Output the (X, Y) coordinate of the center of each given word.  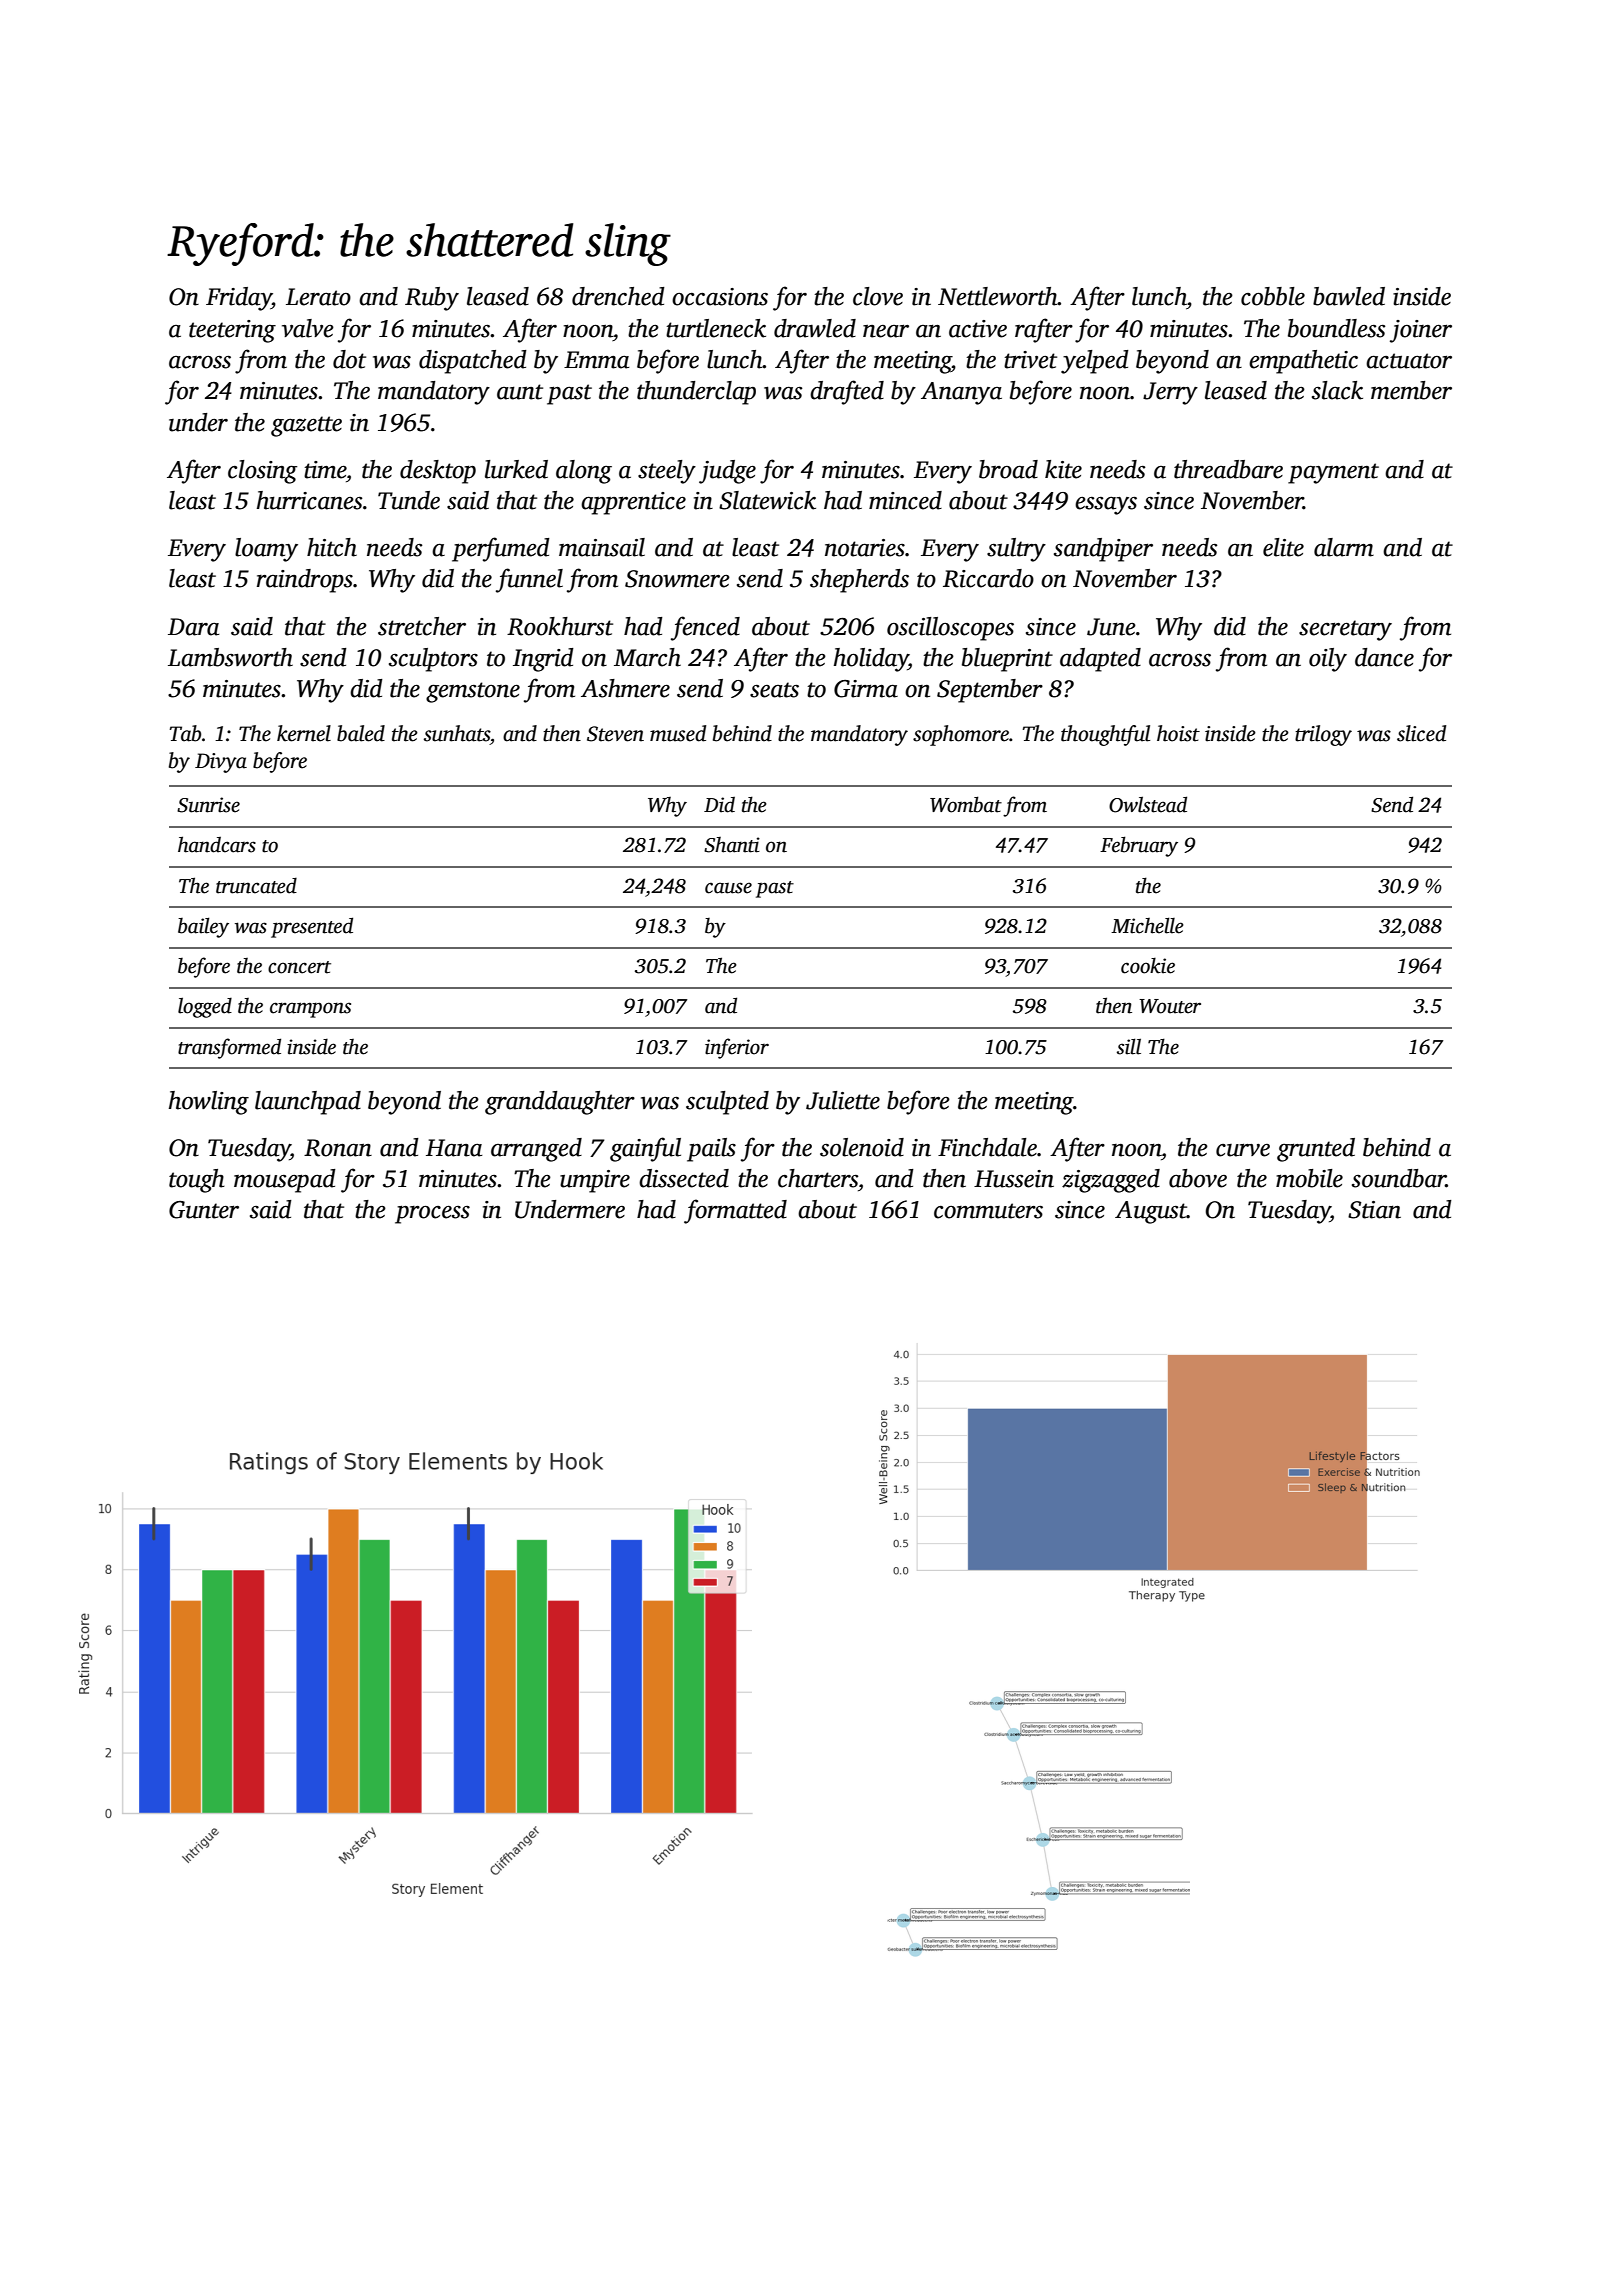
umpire (595, 1181)
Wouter (1170, 1006)
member (1411, 390)
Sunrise (208, 805)
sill (1129, 1046)
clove (878, 296)
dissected (684, 1178)
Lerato (318, 297)
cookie (1148, 966)
